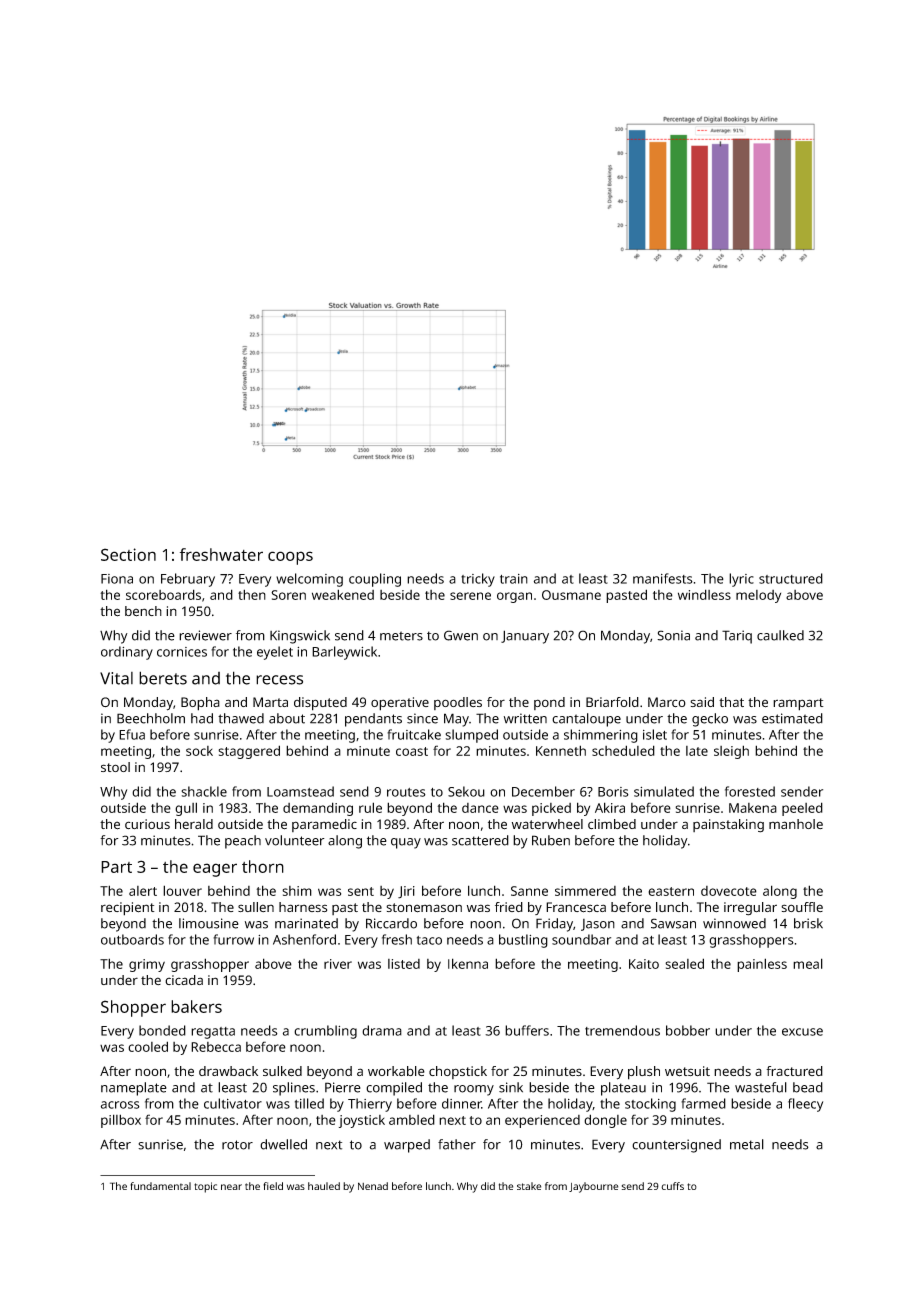 Image resolution: width=924 pixels, height=1308 pixels. What do you see at coordinates (209, 923) in the screenshot?
I see `limousine` at bounding box center [209, 923].
